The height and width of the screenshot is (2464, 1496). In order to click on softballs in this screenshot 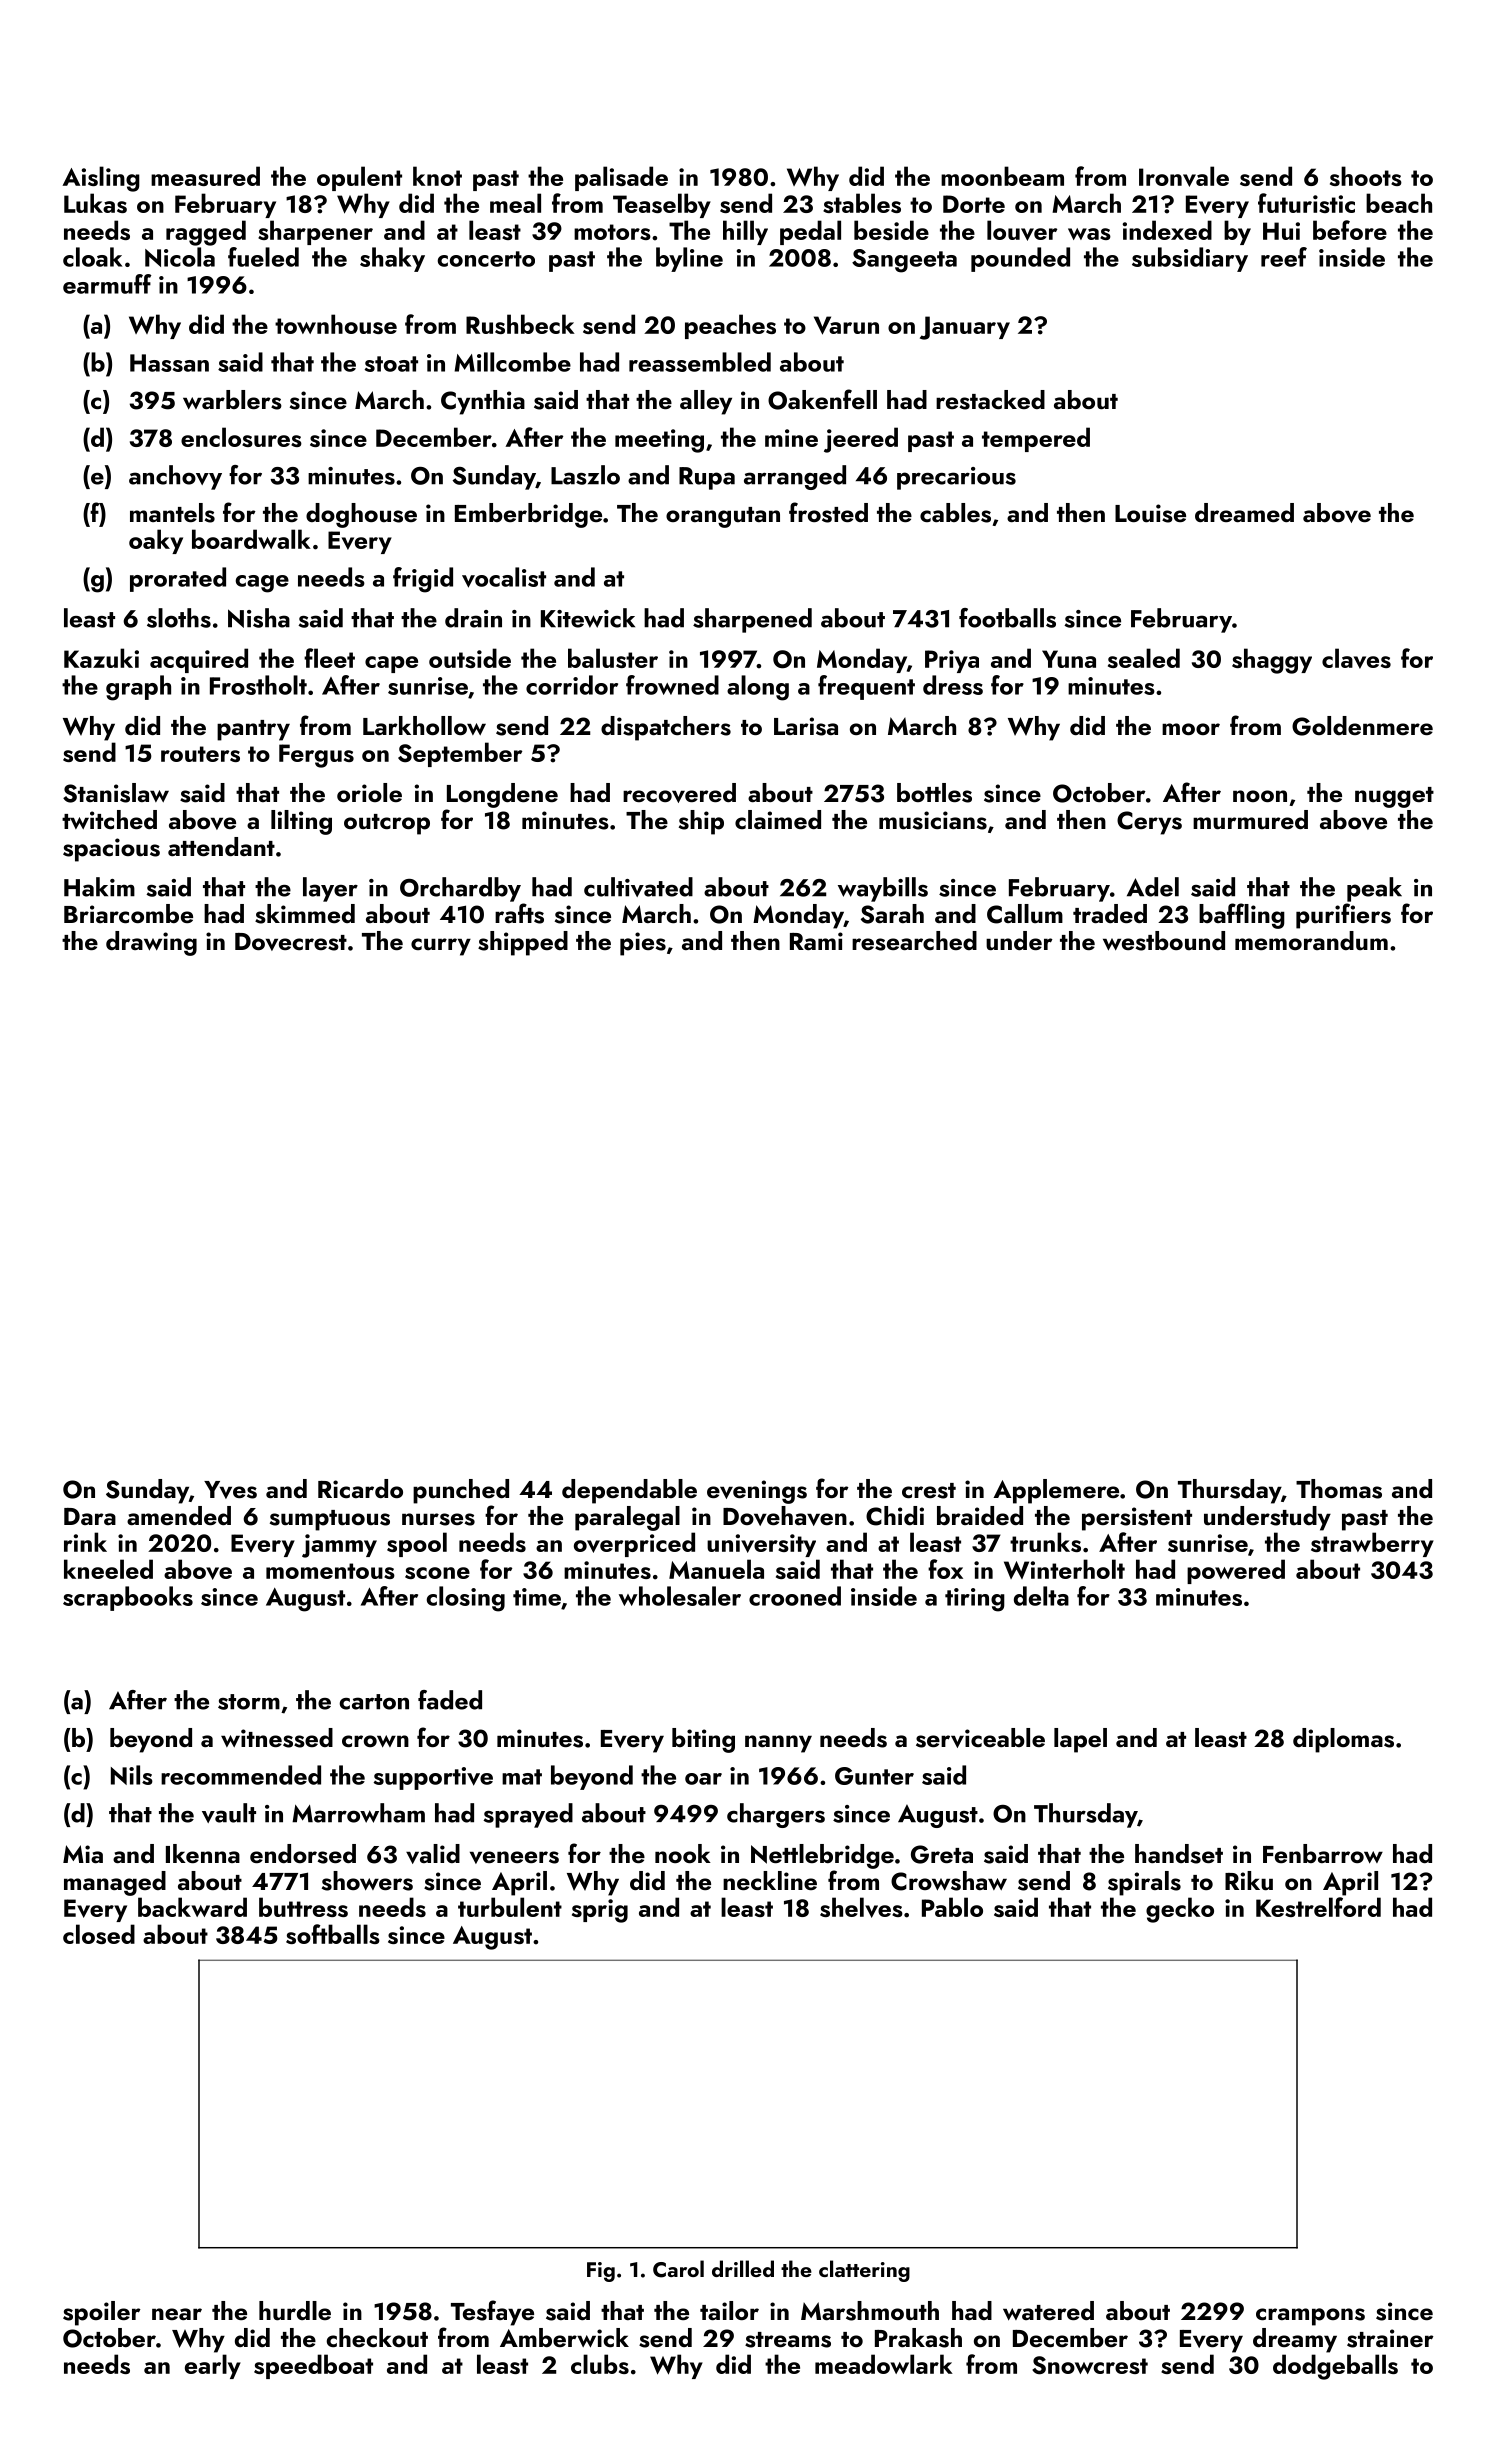, I will do `click(333, 1934)`.
